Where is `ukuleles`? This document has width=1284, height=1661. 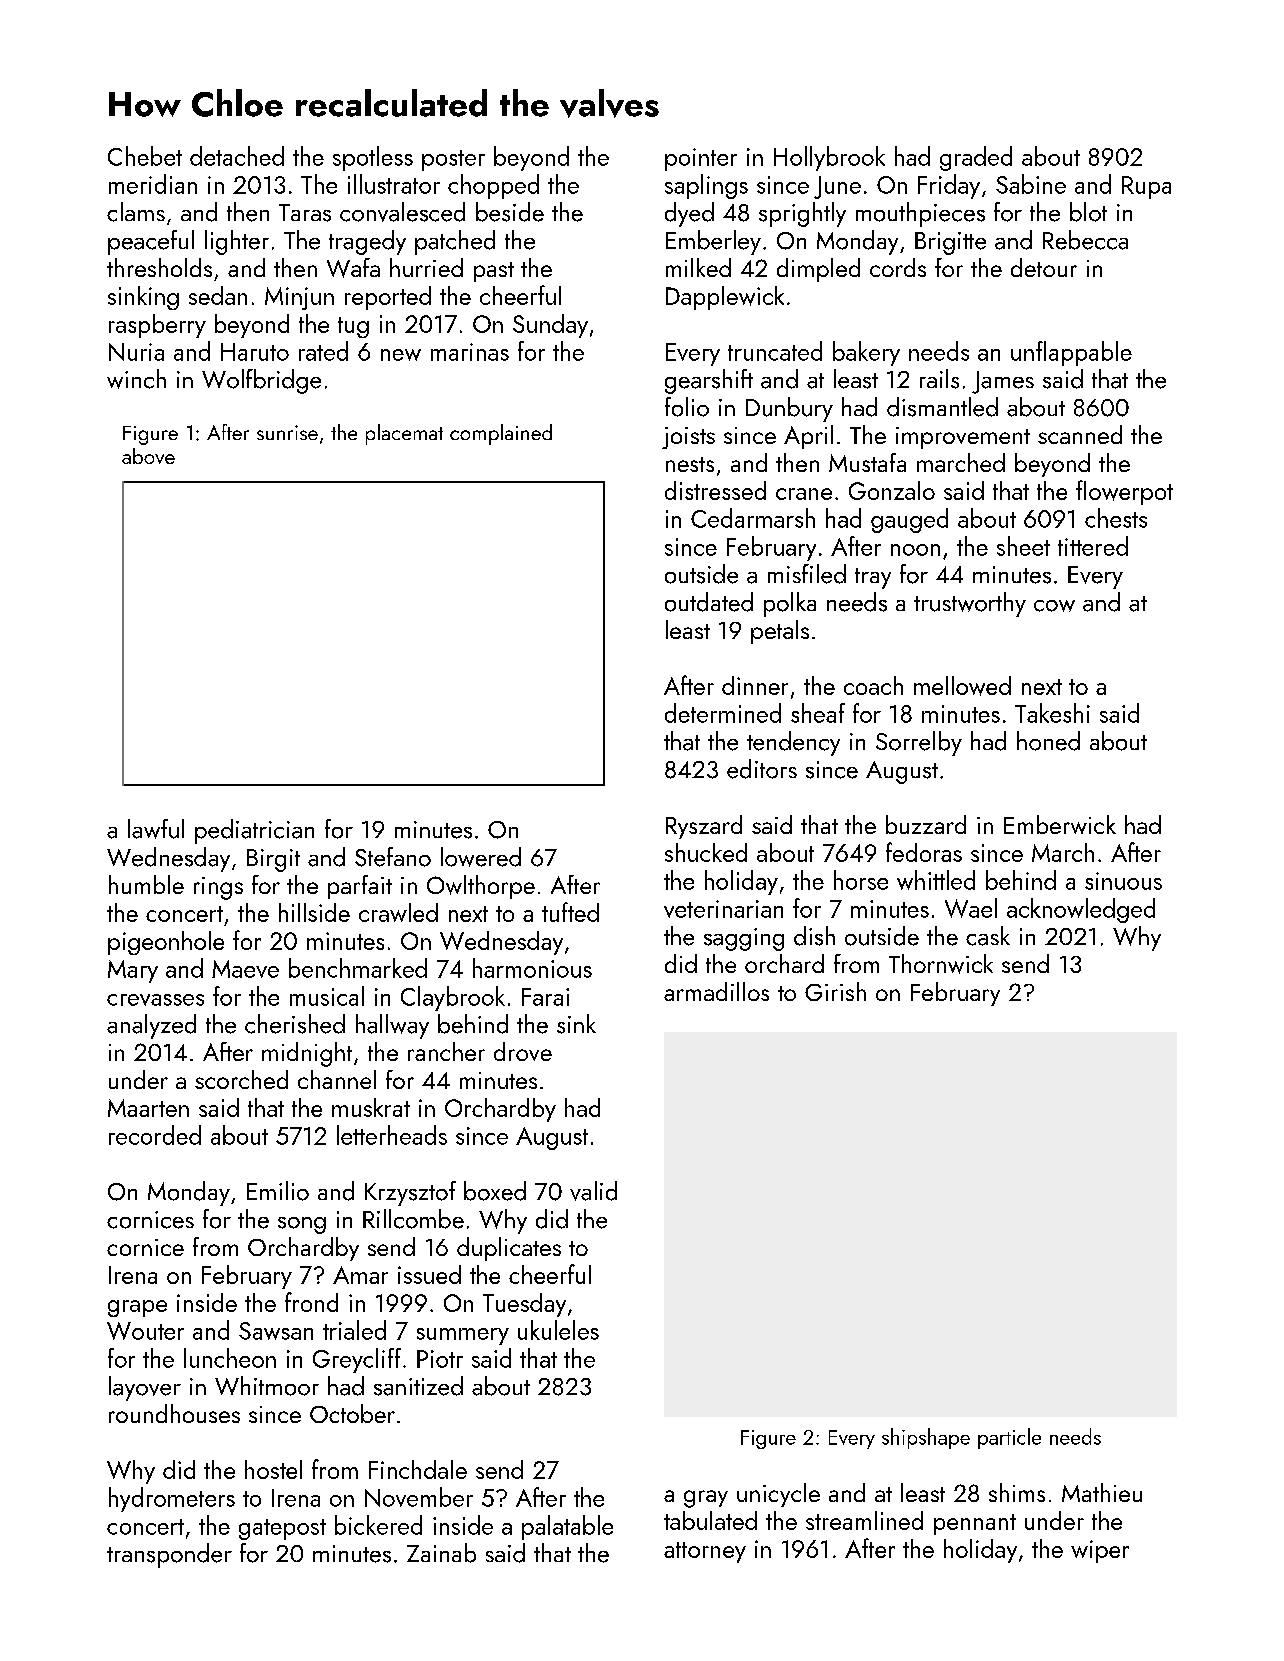
ukuleles is located at coordinates (558, 1330).
